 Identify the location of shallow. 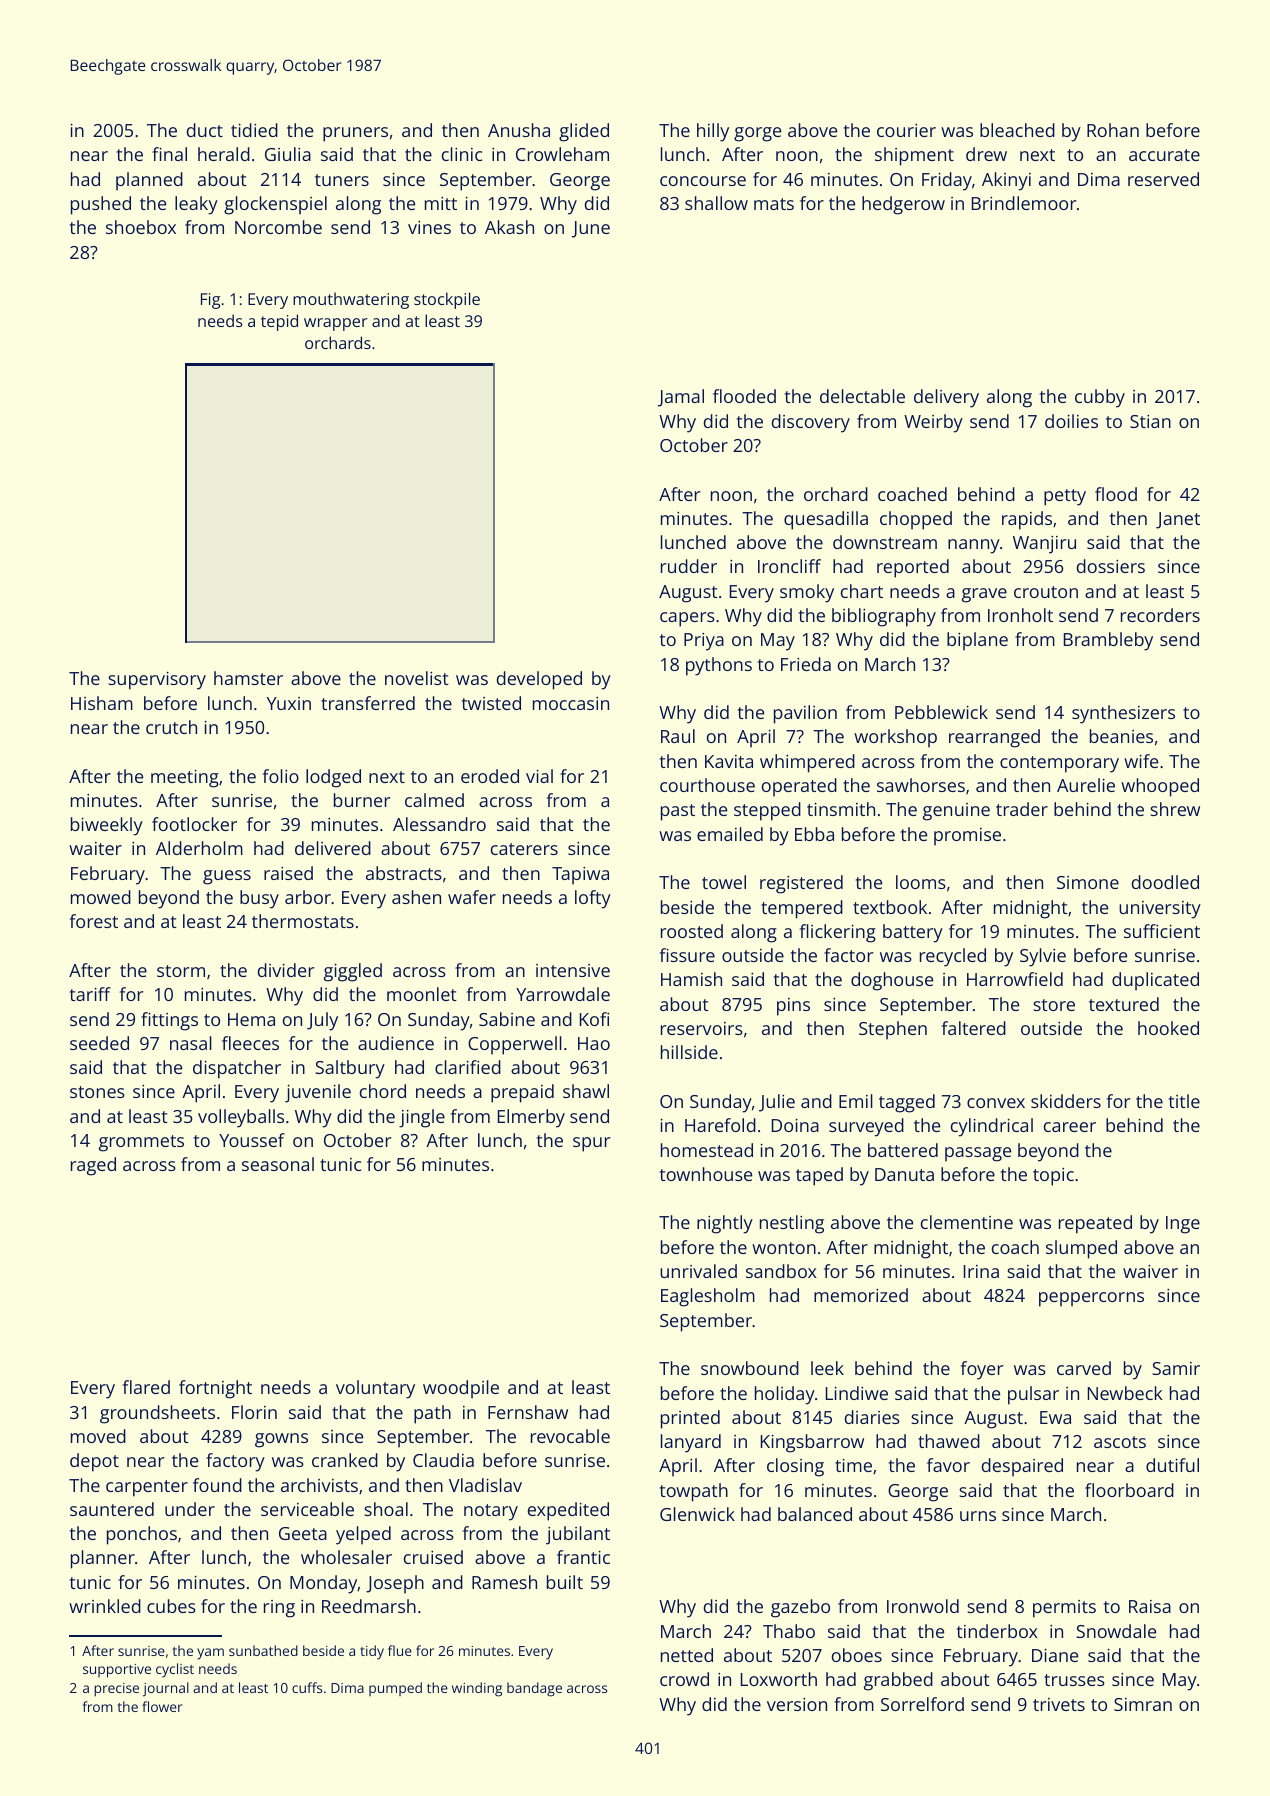
(716, 203).
